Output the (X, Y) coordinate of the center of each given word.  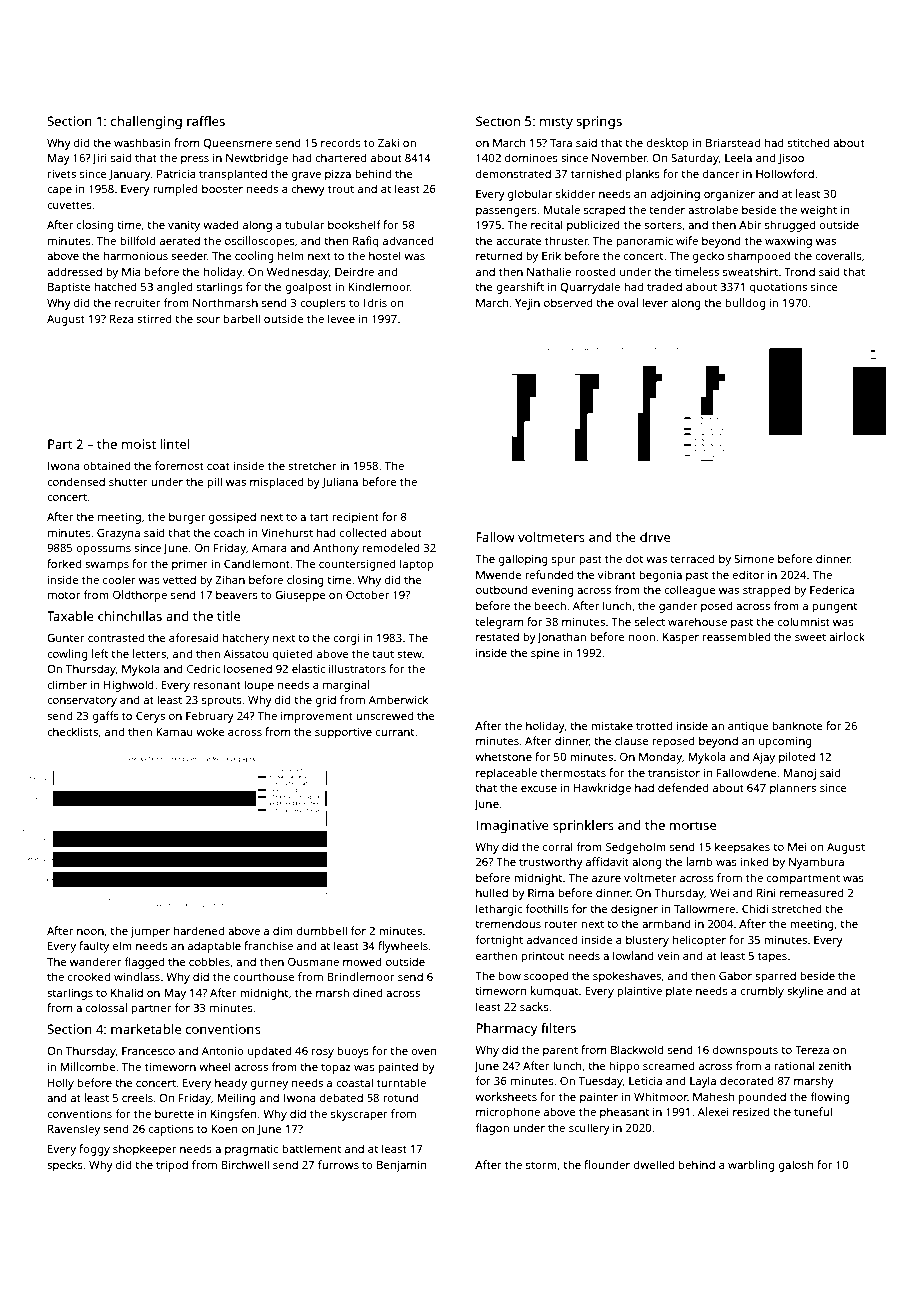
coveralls (838, 255)
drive (655, 537)
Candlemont (257, 563)
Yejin (527, 304)
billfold (138, 240)
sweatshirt (750, 271)
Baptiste (69, 288)
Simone (754, 559)
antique (748, 727)
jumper (150, 932)
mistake (612, 725)
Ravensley (74, 1130)
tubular (304, 224)
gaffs (105, 717)
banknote (797, 725)
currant (395, 732)
